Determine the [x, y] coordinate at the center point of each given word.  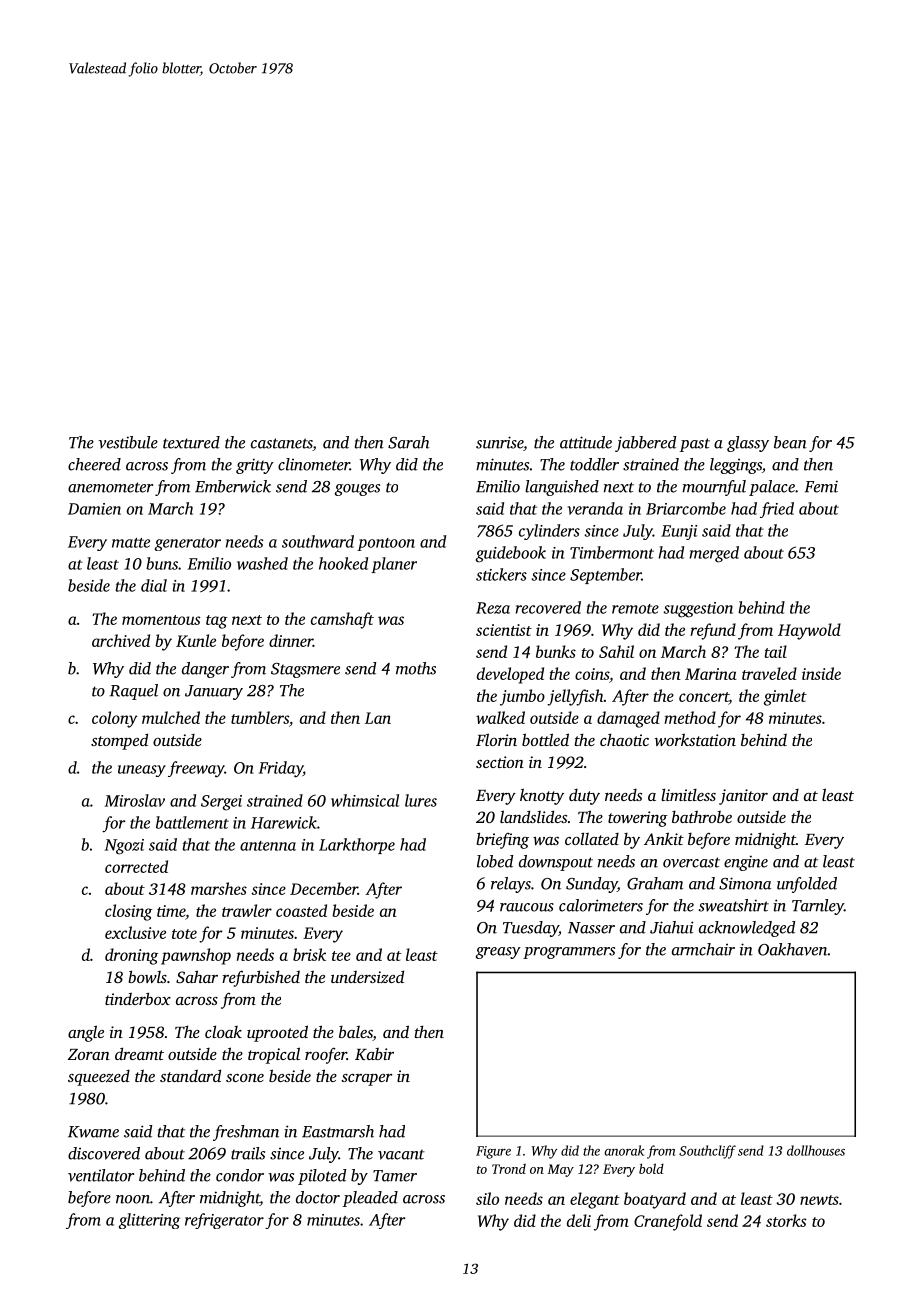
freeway [196, 769]
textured [191, 442]
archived [121, 640]
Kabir [374, 1054]
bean [790, 442]
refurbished [261, 978]
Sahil [616, 651]
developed [510, 675]
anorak [624, 1150]
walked [500, 717]
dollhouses [816, 1150]
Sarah [409, 442]
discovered [104, 1153]
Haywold [809, 631]
